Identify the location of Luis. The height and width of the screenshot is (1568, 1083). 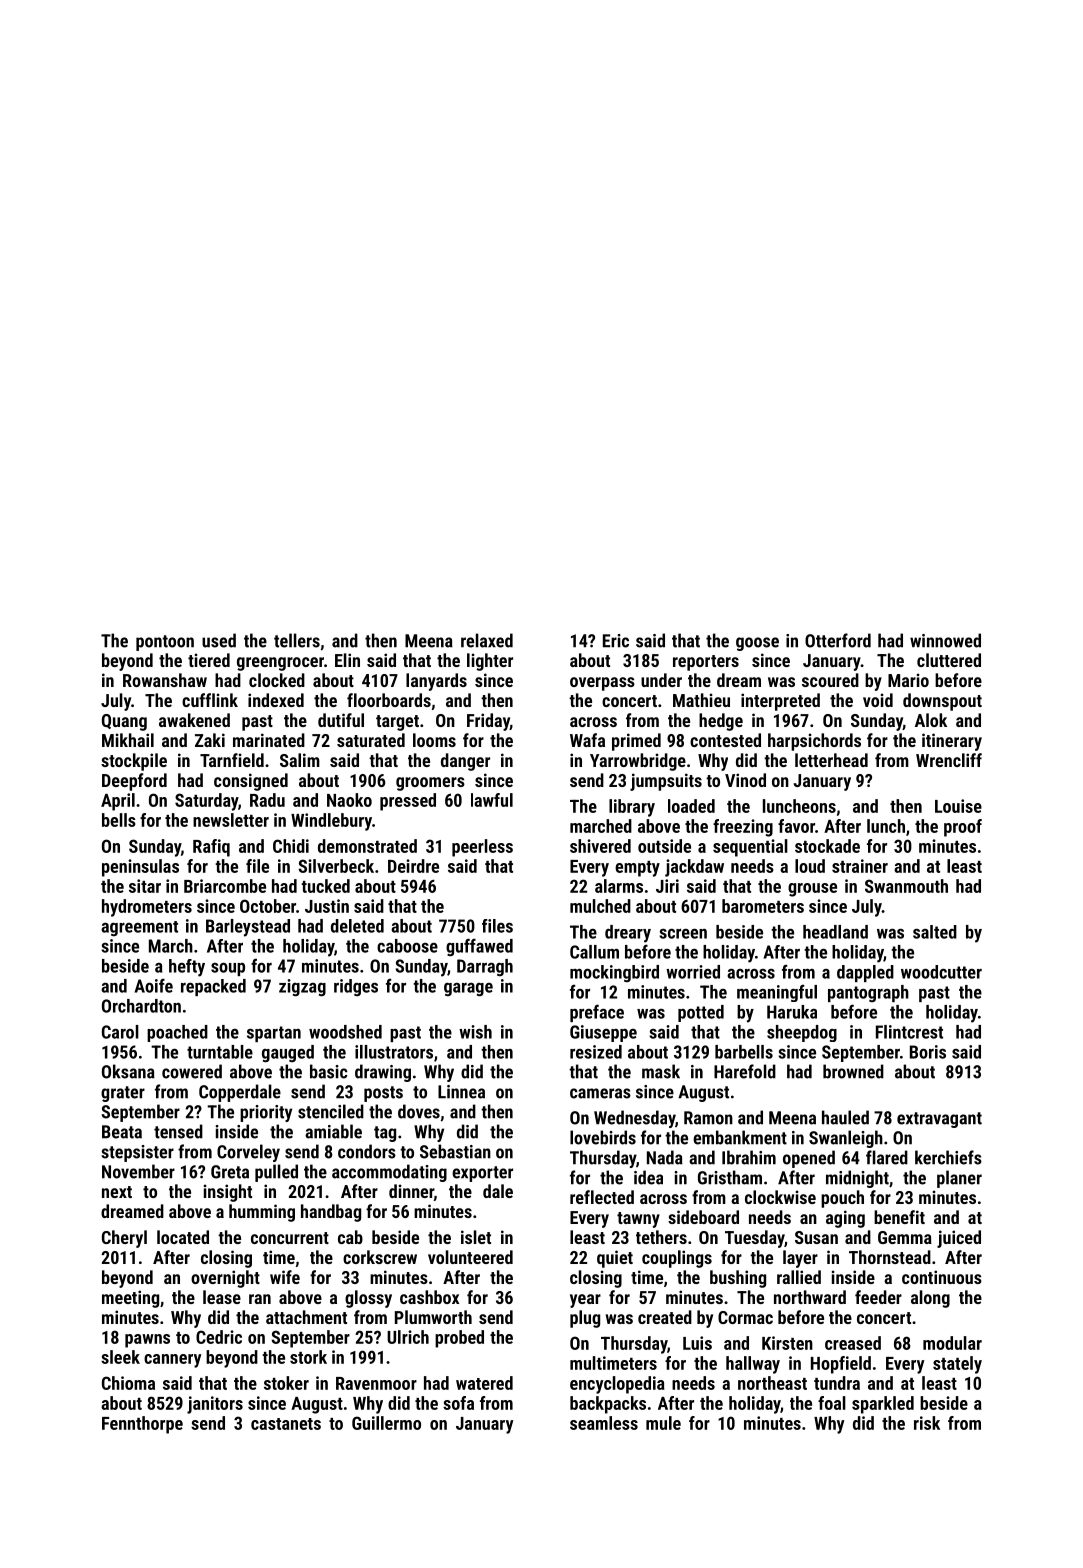
(697, 1343).
